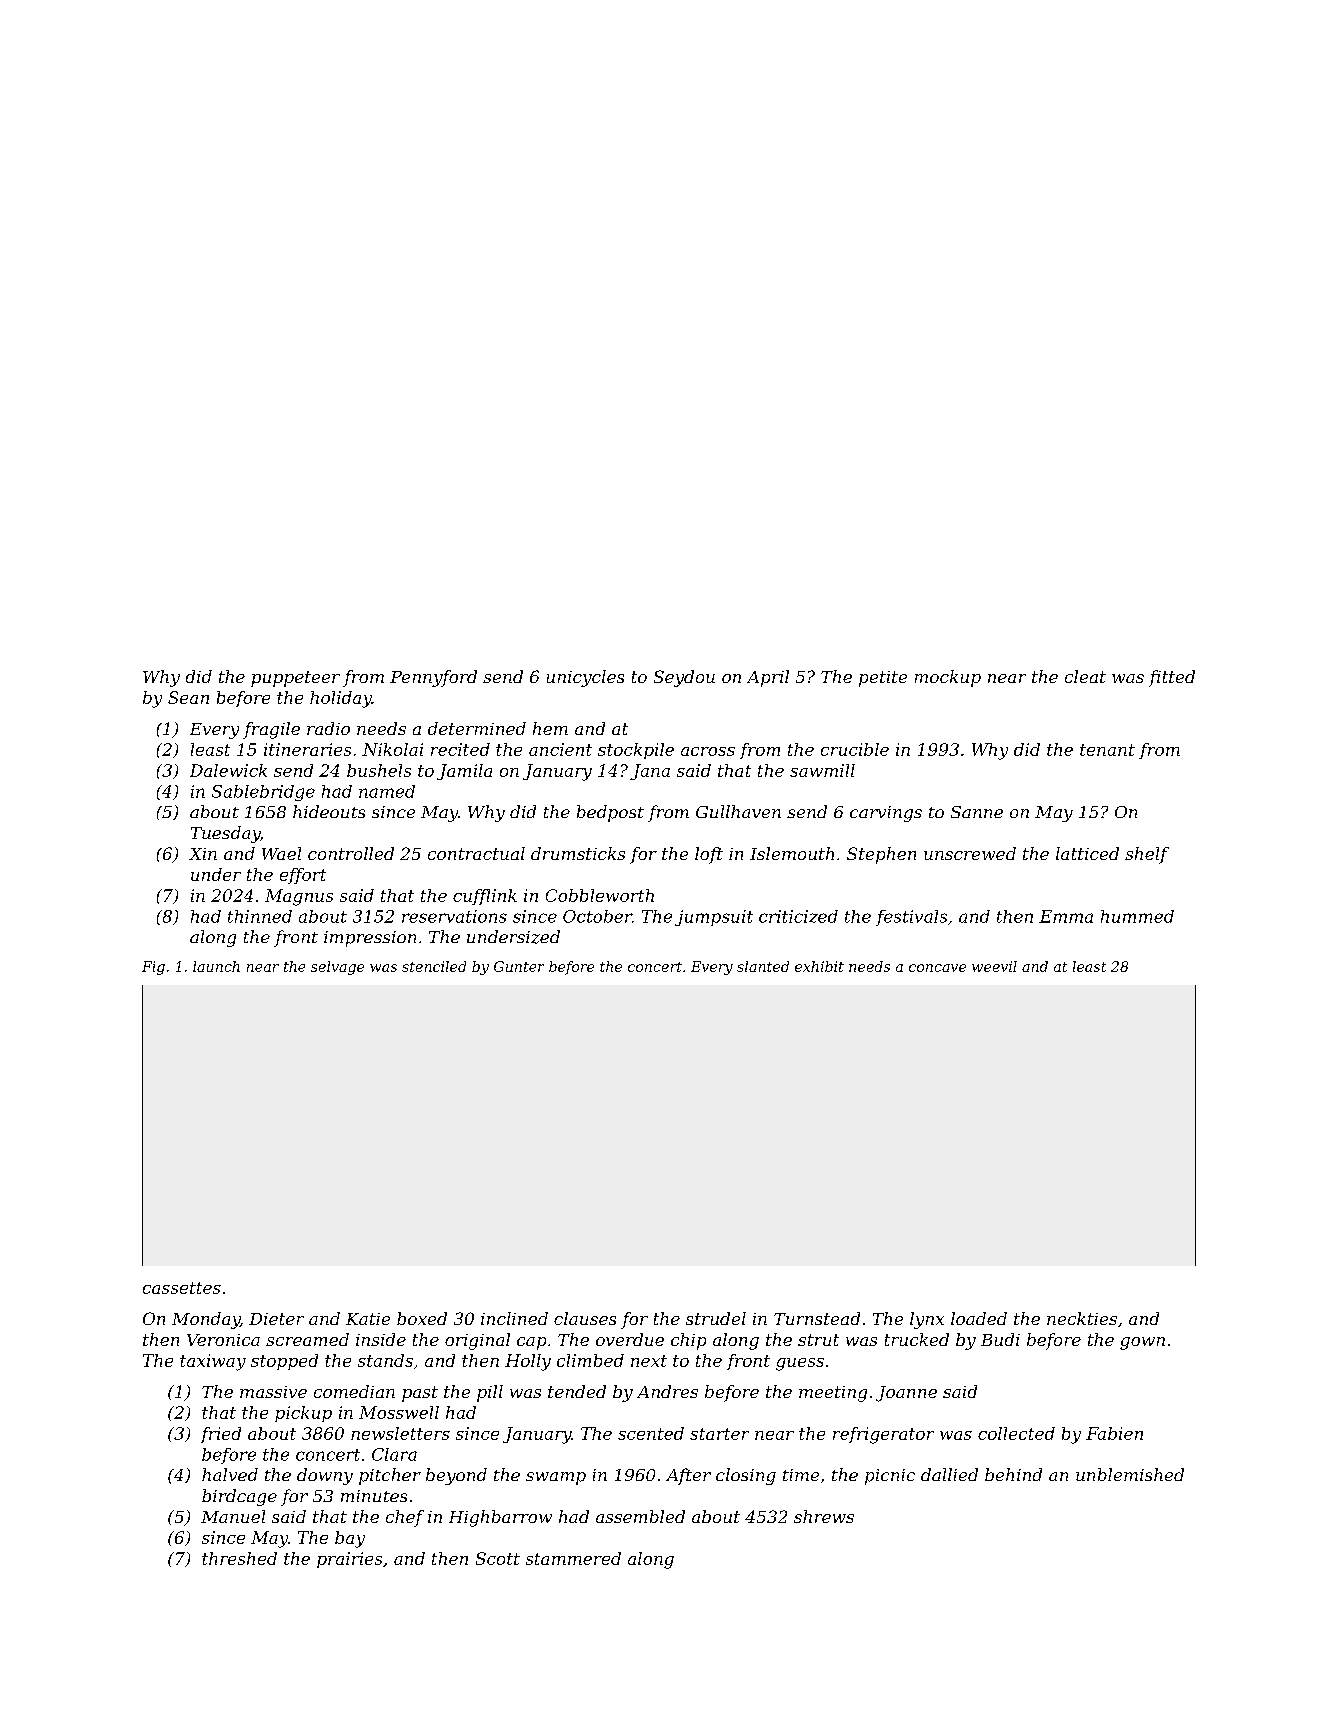 Image resolution: width=1338 pixels, height=1731 pixels. I want to click on April, so click(768, 678).
